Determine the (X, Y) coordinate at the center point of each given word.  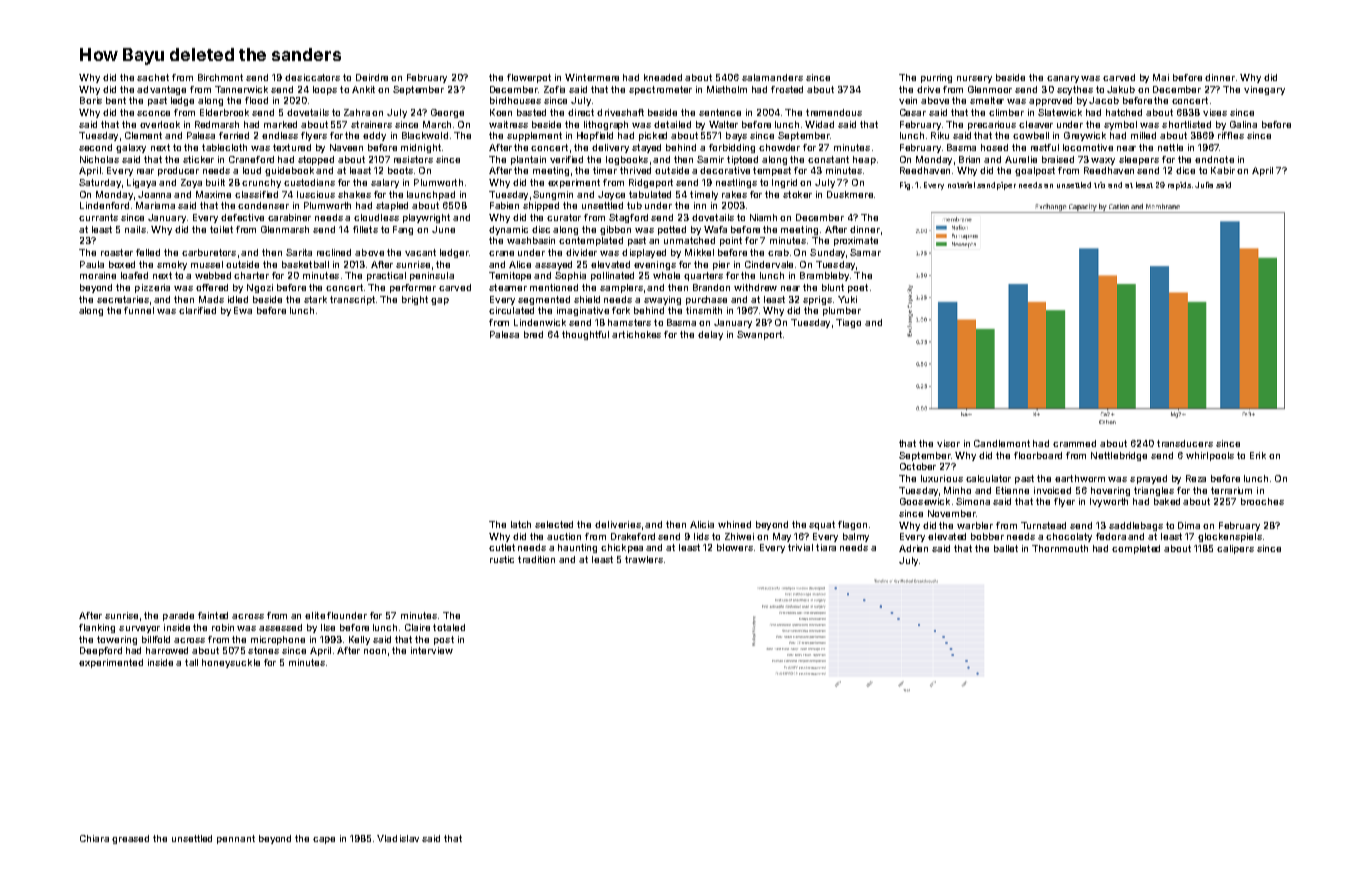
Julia (1204, 185)
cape (324, 840)
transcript (352, 300)
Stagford (628, 218)
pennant (236, 839)
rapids (1179, 186)
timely (704, 195)
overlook (160, 124)
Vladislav (398, 838)
